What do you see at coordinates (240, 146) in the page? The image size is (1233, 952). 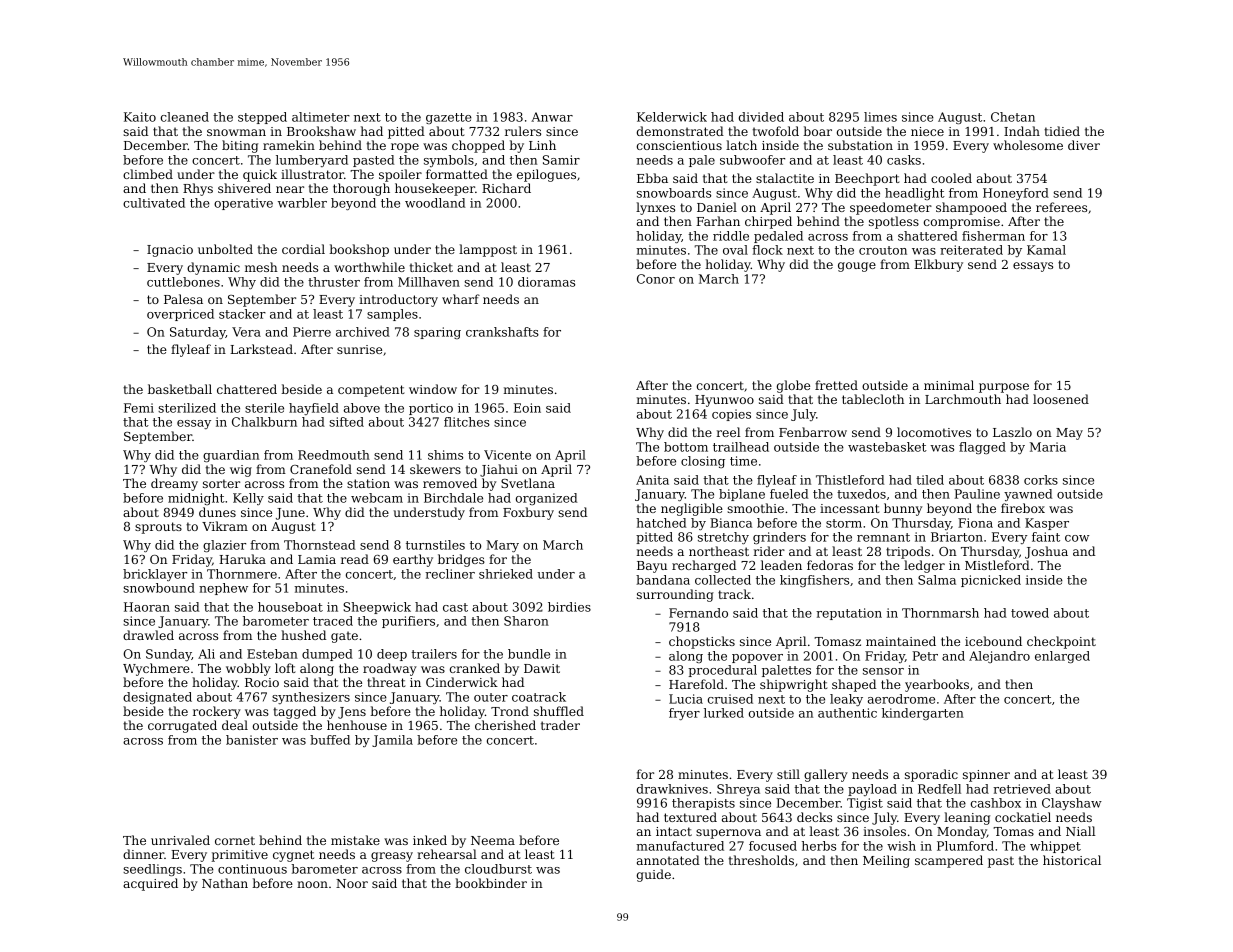 I see `biting` at bounding box center [240, 146].
